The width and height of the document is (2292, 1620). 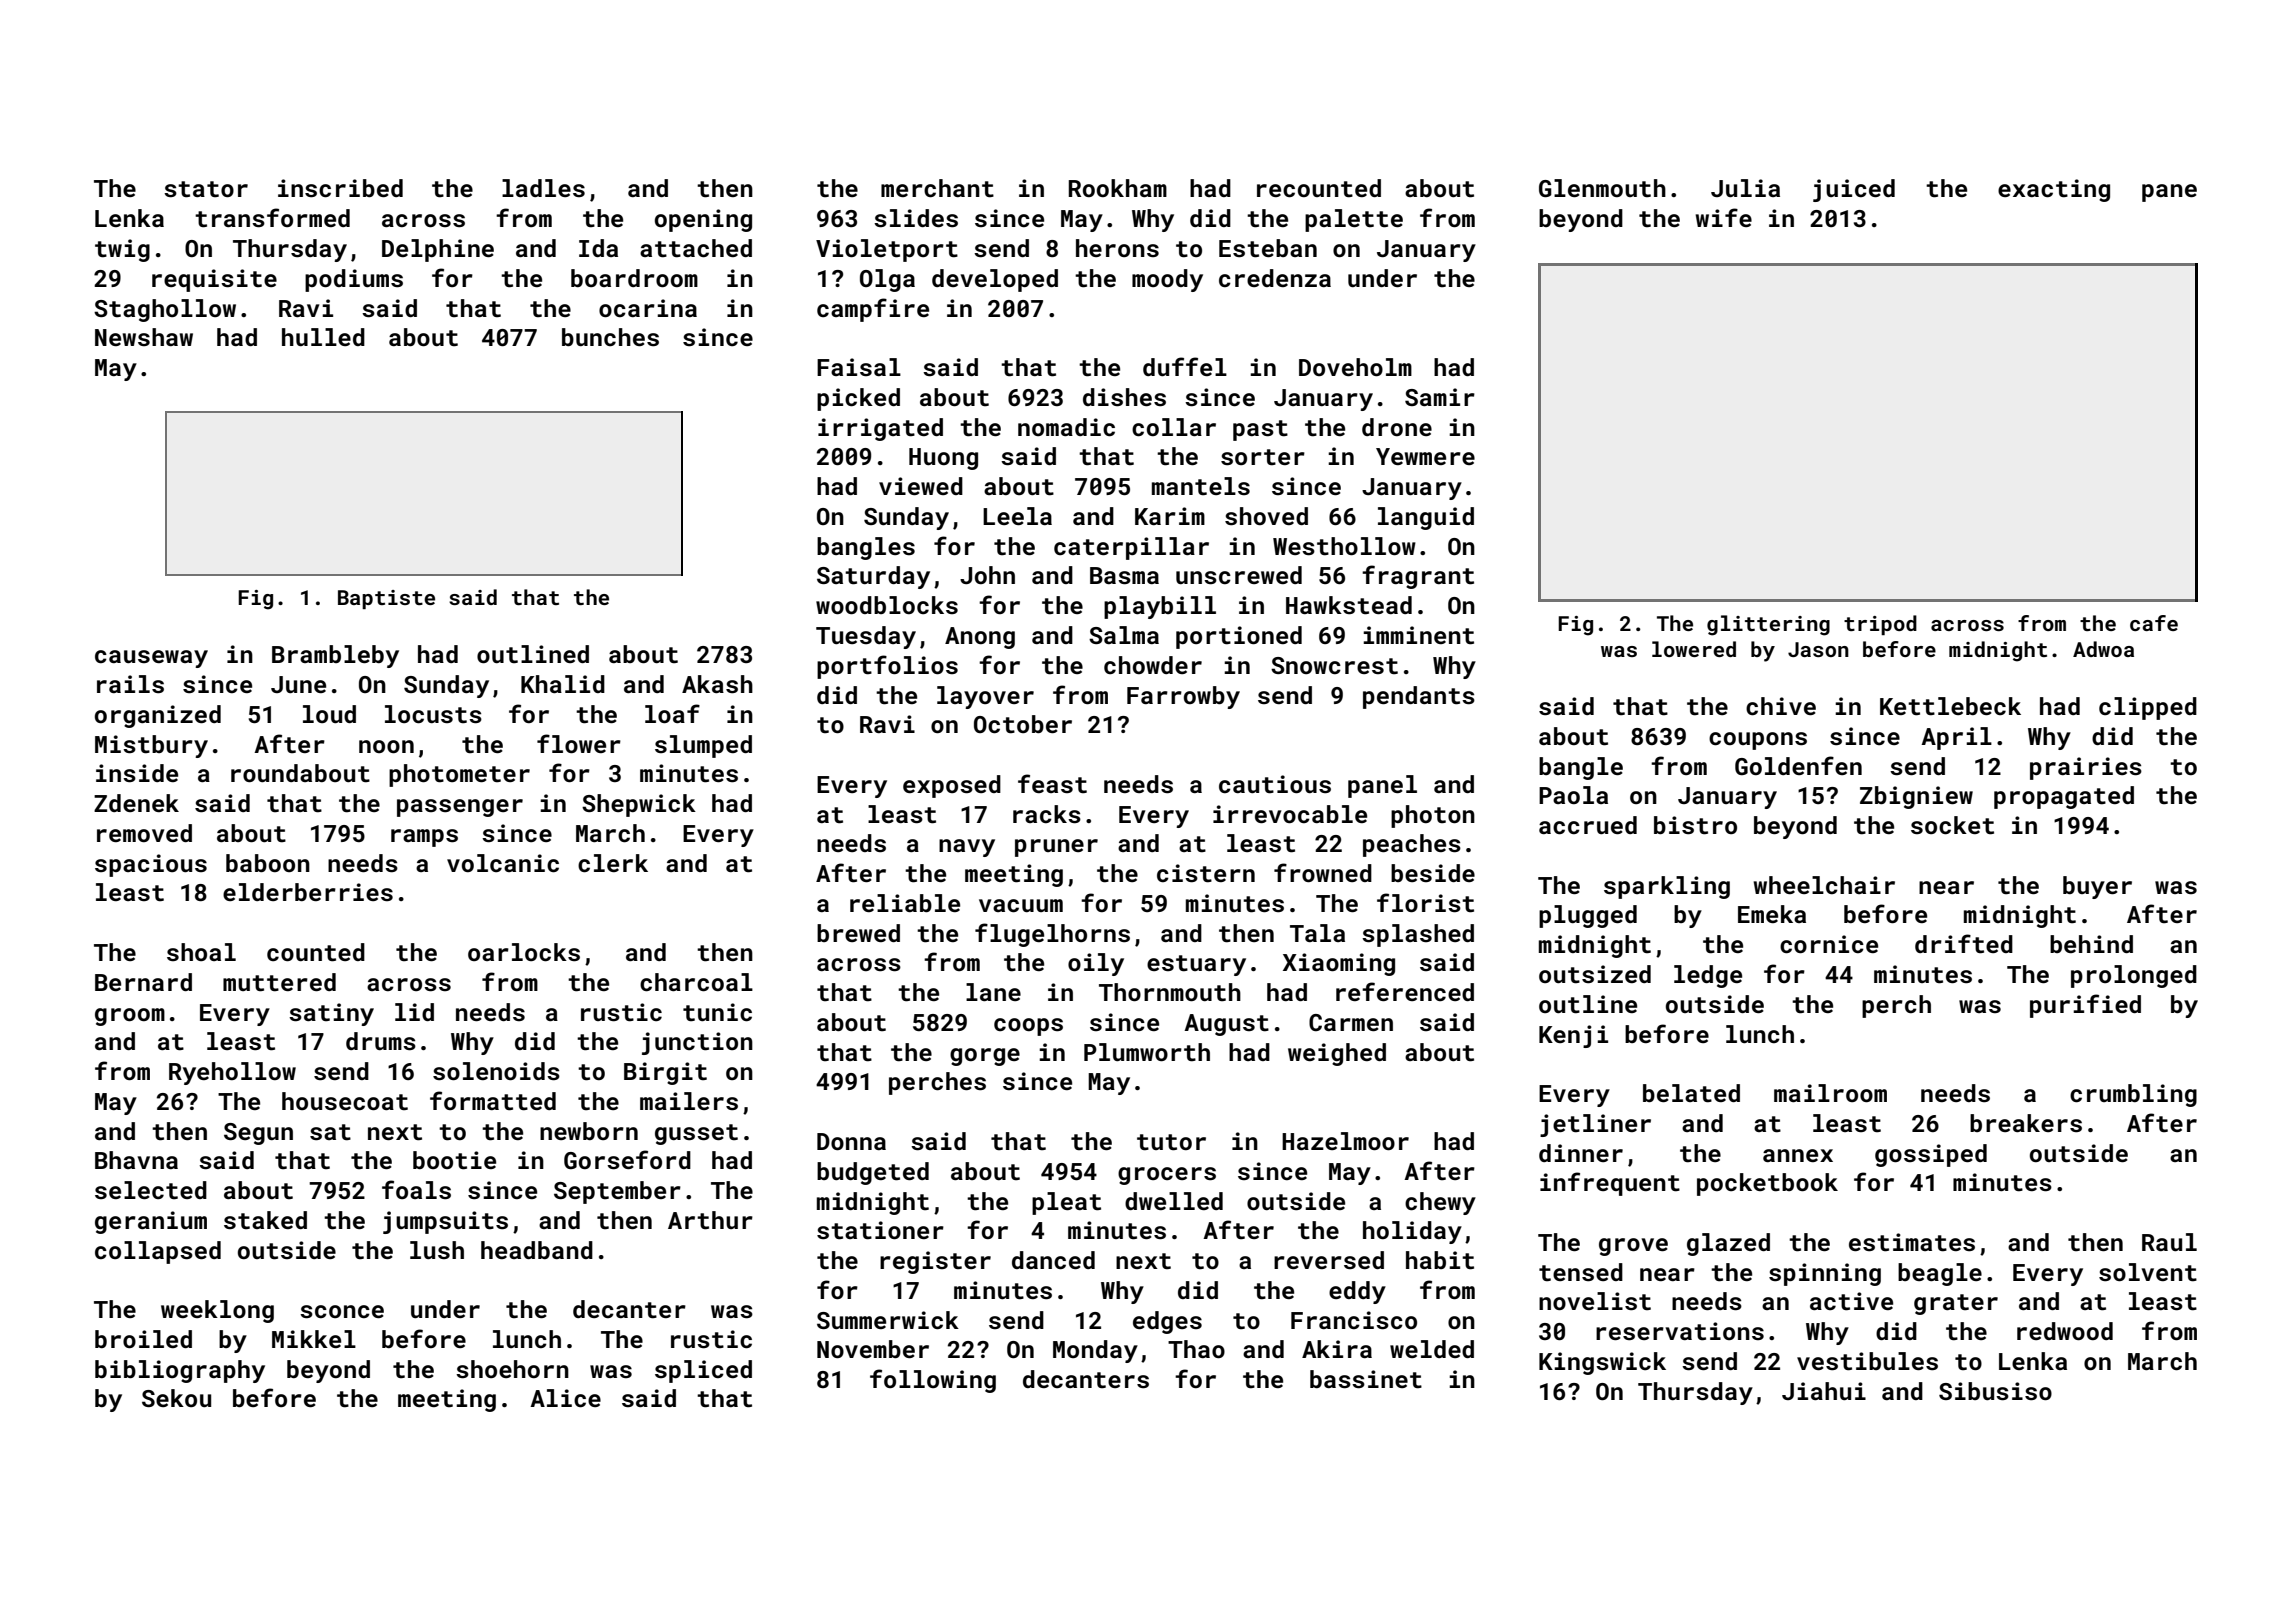 What do you see at coordinates (2054, 190) in the document?
I see `exacting` at bounding box center [2054, 190].
